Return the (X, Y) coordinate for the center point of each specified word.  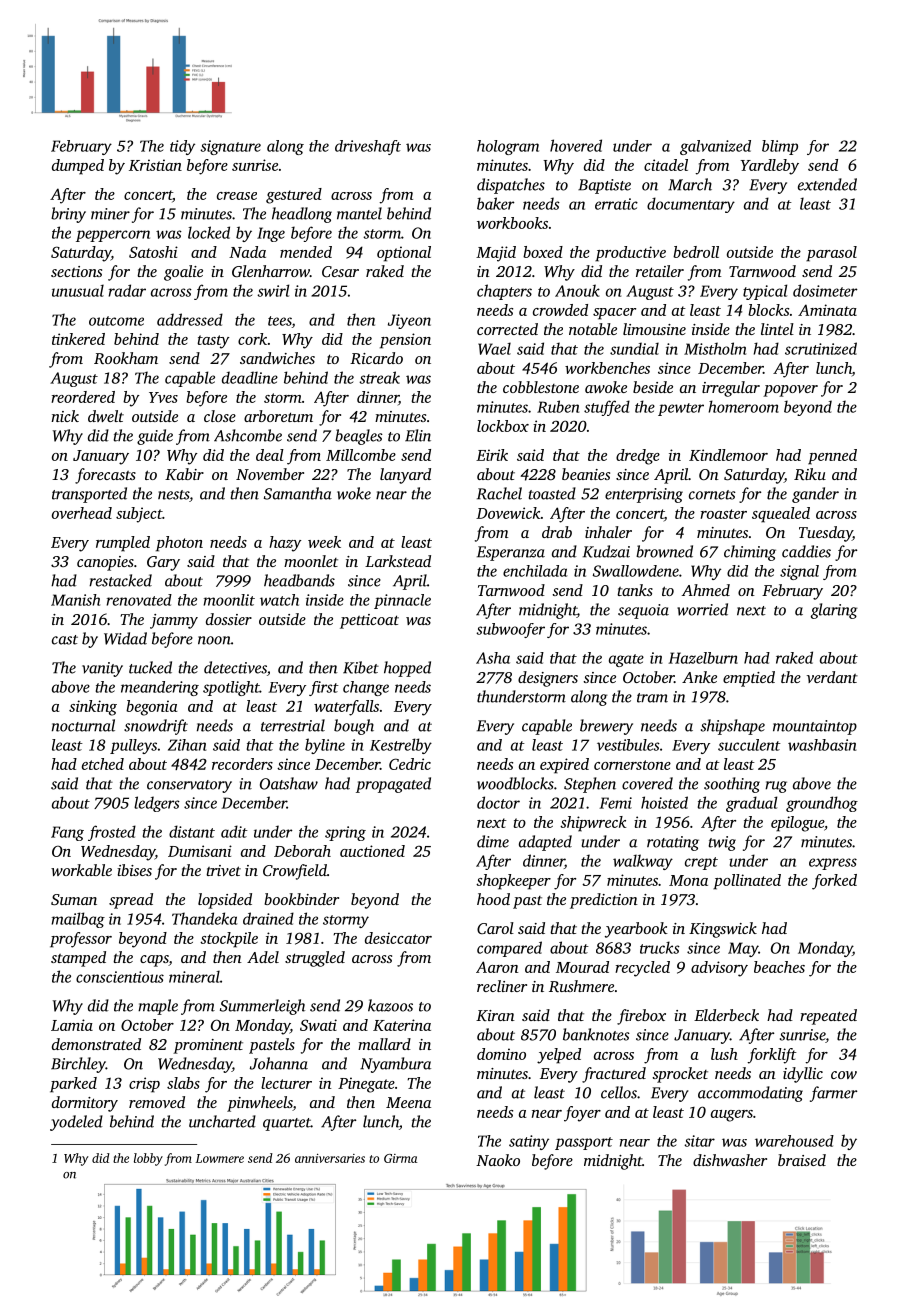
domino (501, 1054)
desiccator (398, 938)
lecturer (286, 1083)
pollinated (747, 882)
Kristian (155, 165)
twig (722, 843)
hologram (508, 147)
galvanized (715, 147)
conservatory (189, 786)
